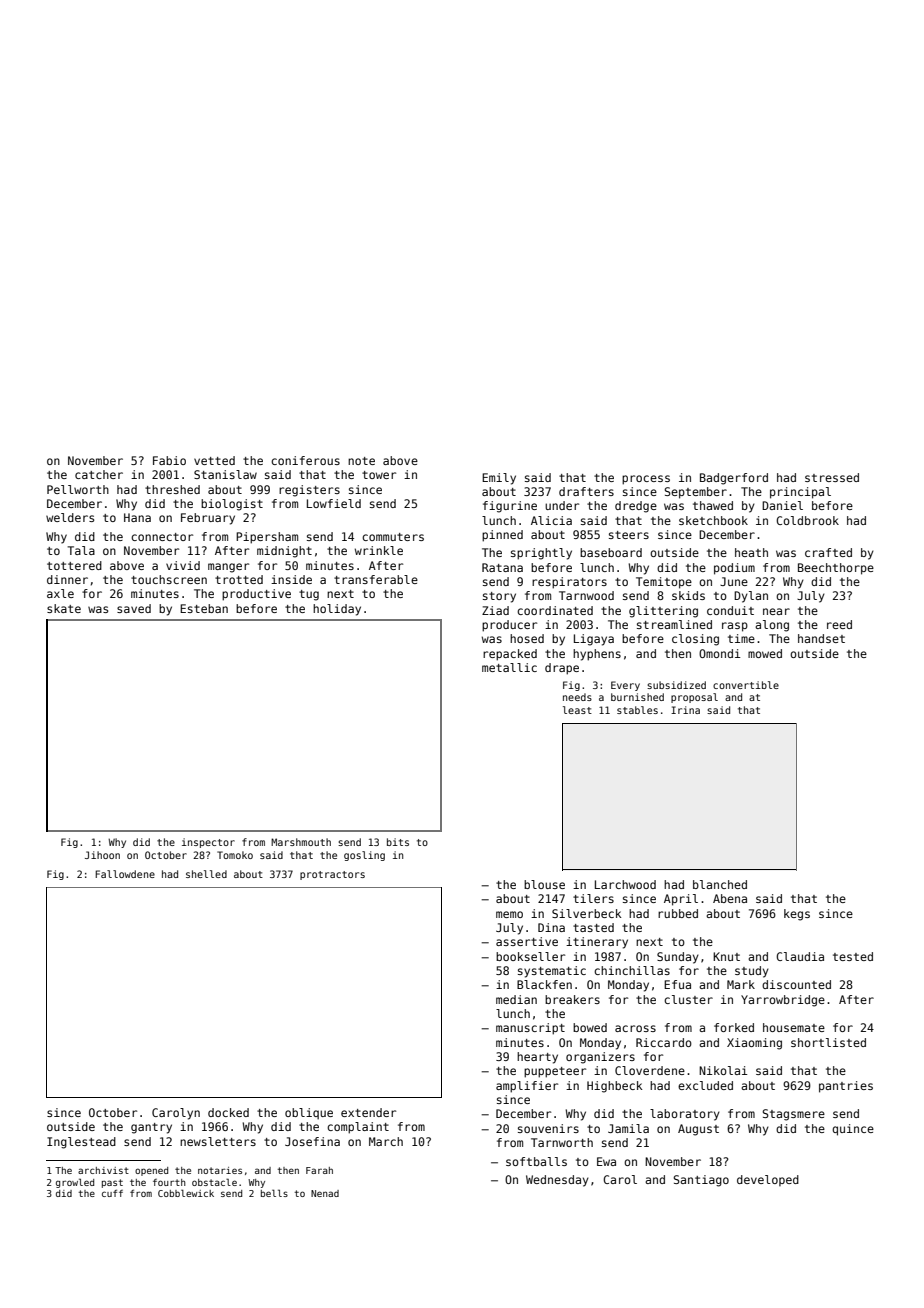  What do you see at coordinates (386, 1141) in the screenshot?
I see `March` at bounding box center [386, 1141].
